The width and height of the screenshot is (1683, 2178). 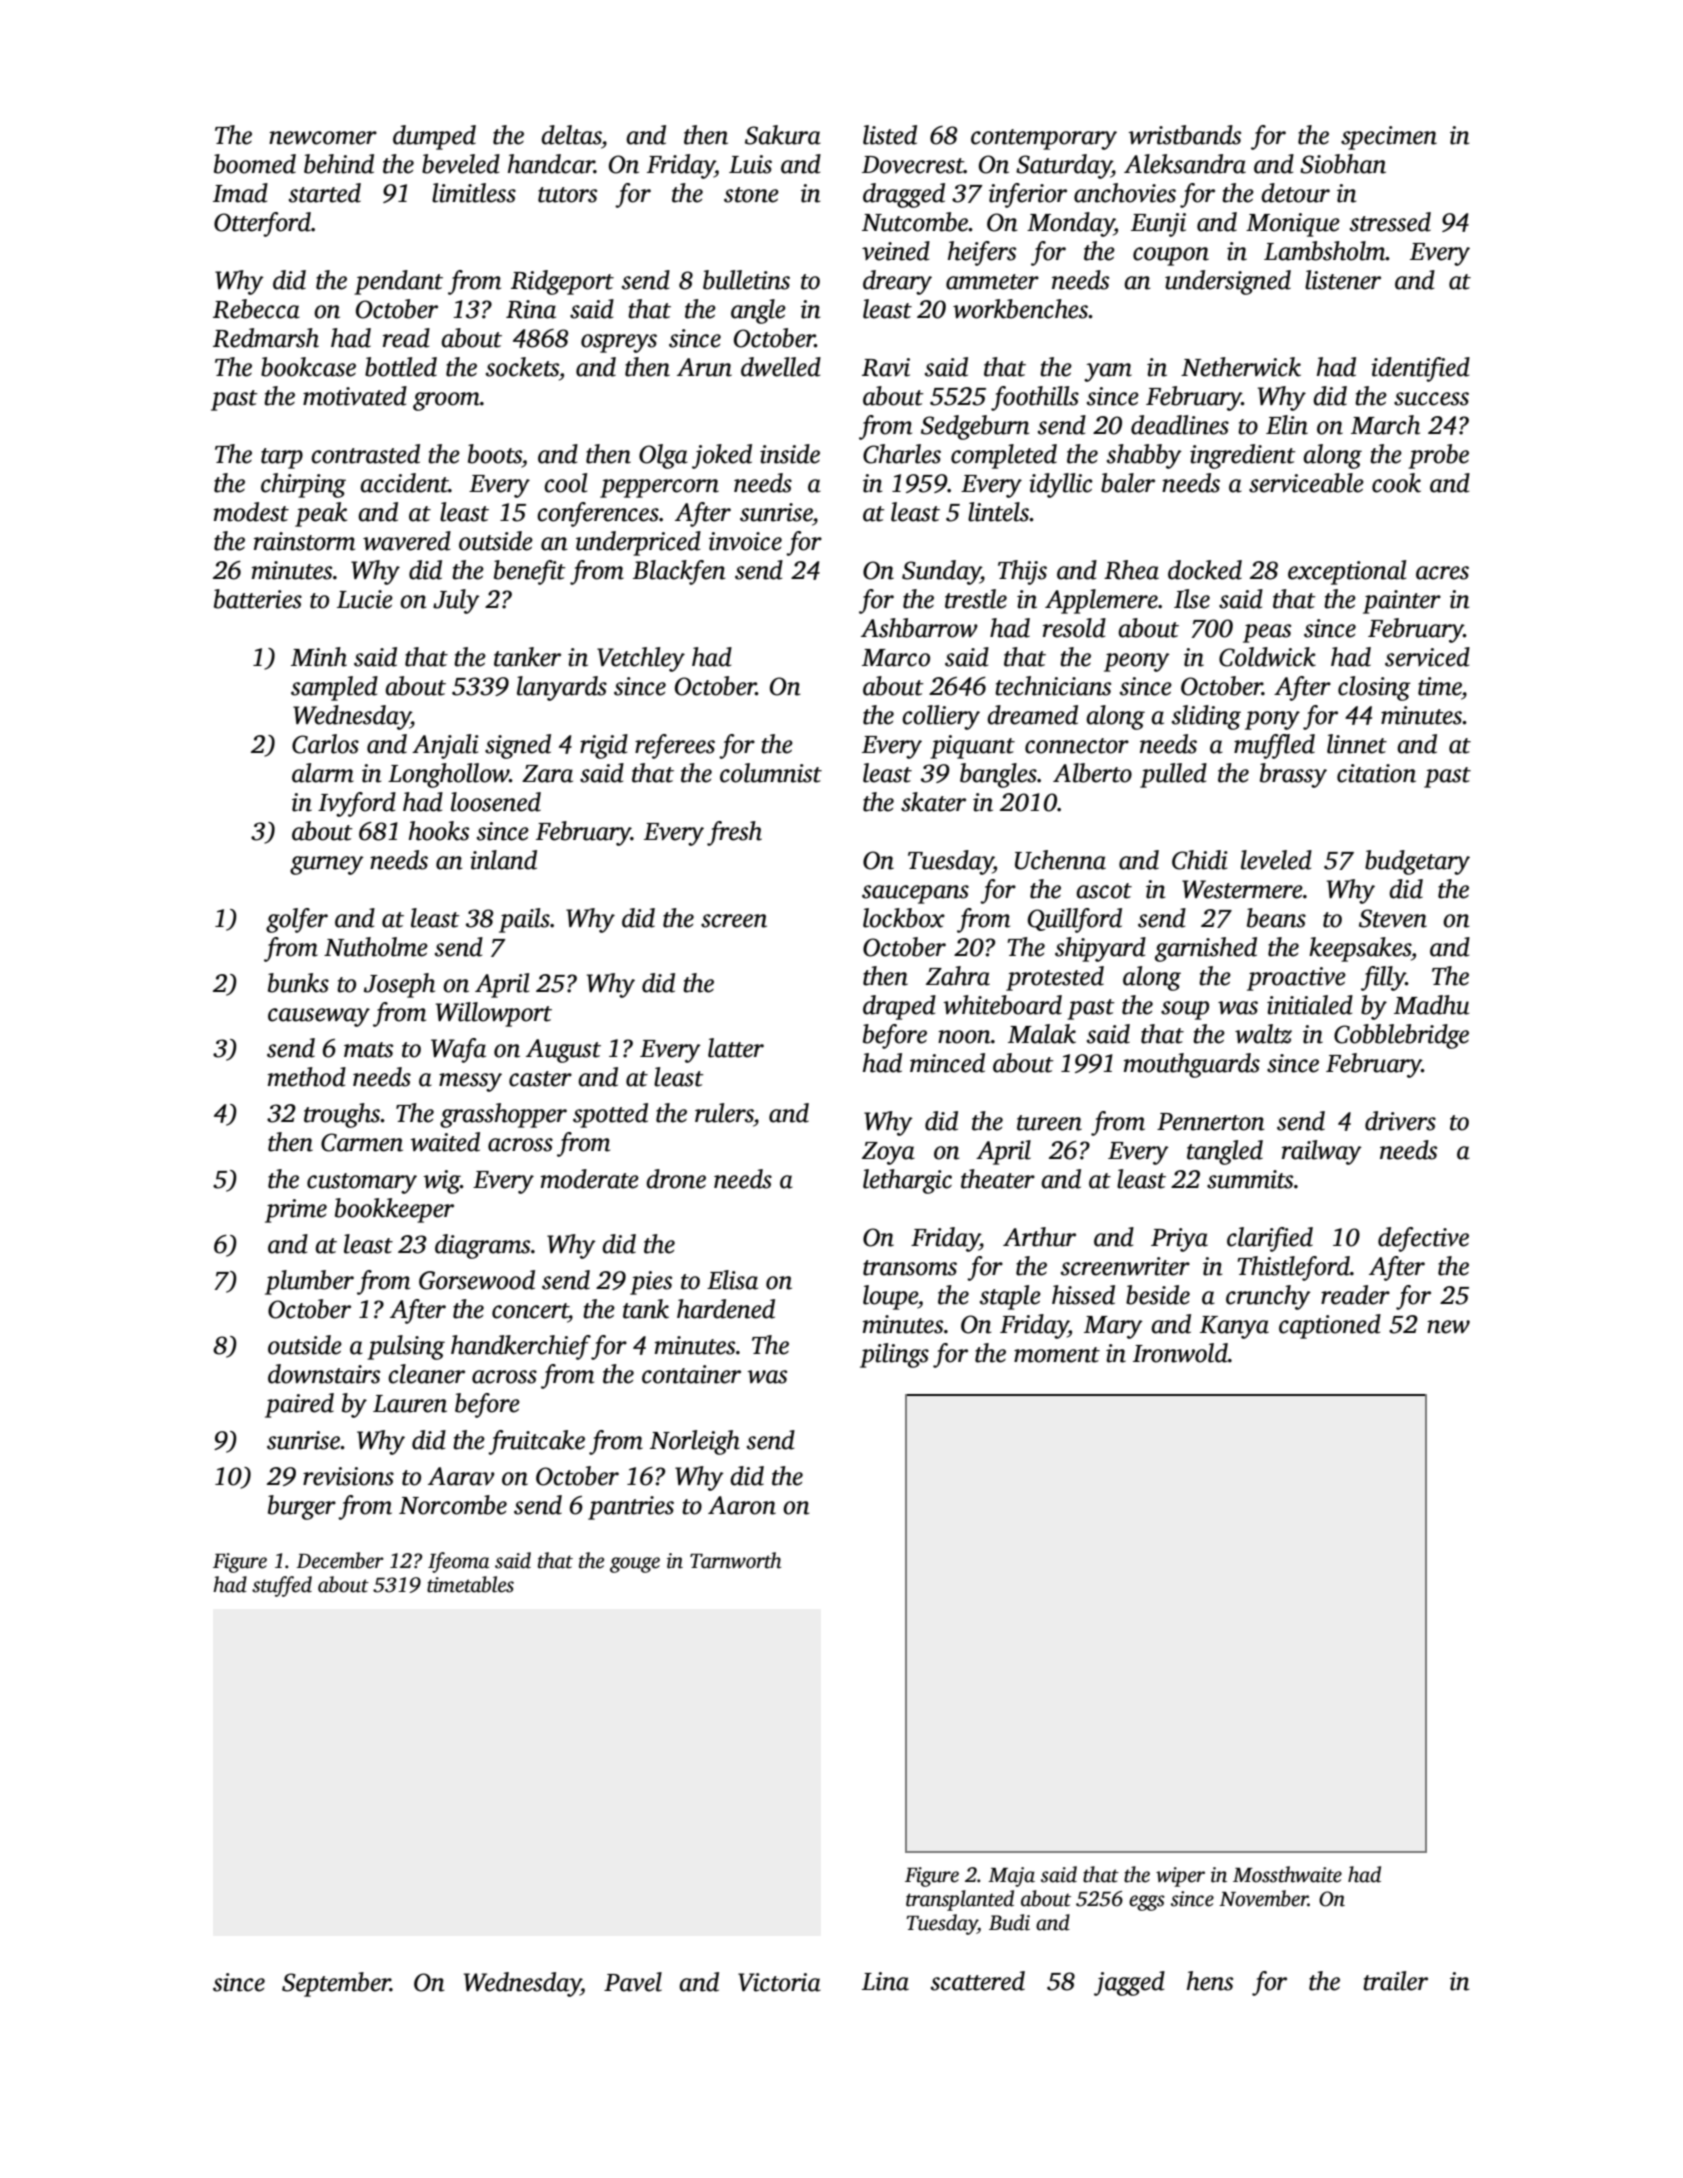 What do you see at coordinates (1184, 135) in the screenshot?
I see `wristbands` at bounding box center [1184, 135].
